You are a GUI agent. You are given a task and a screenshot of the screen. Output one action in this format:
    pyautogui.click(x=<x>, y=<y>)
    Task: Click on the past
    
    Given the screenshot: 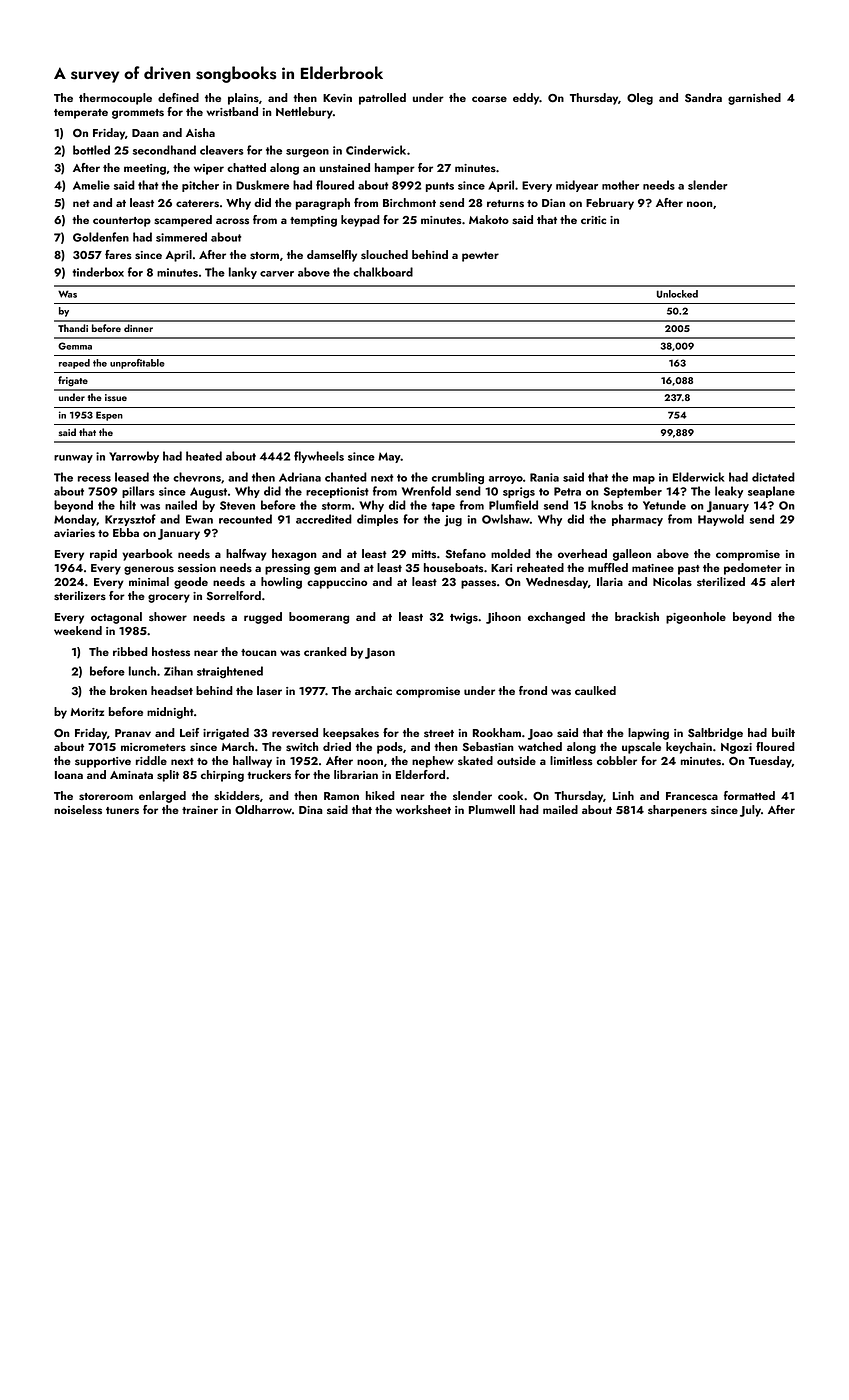 What is the action you would take?
    pyautogui.click(x=689, y=570)
